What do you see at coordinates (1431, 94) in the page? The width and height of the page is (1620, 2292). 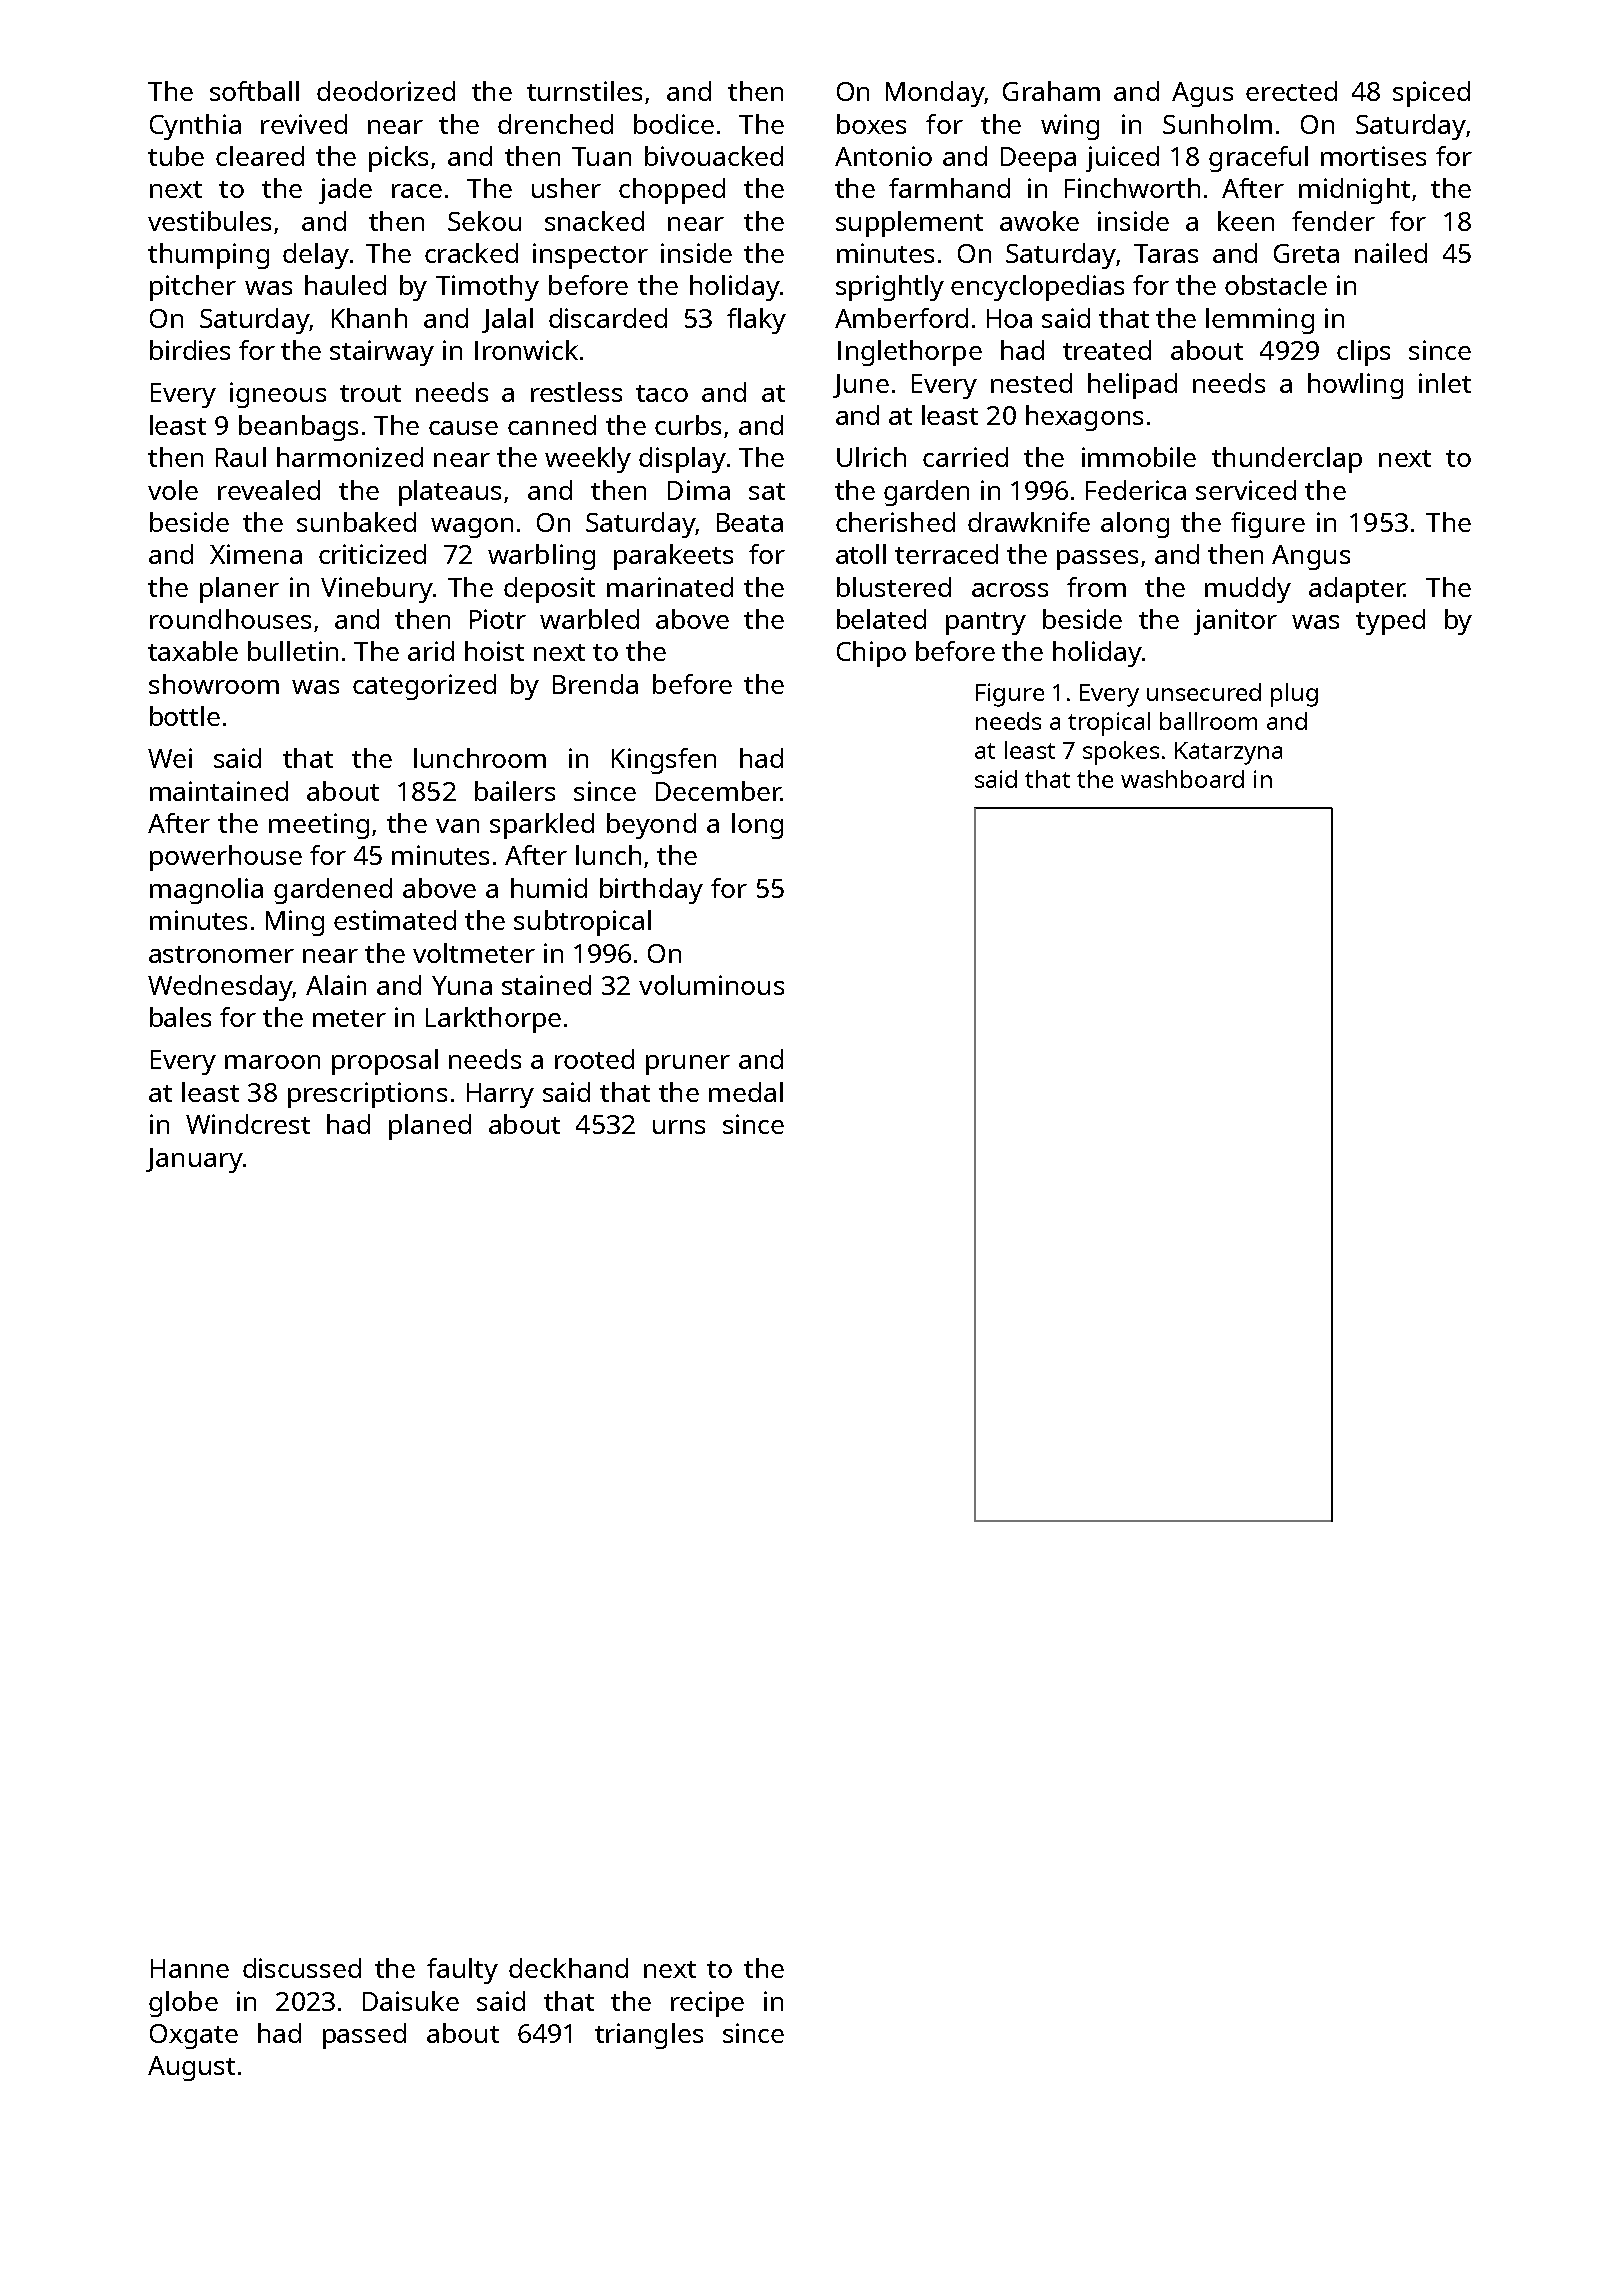 I see `spiced` at bounding box center [1431, 94].
